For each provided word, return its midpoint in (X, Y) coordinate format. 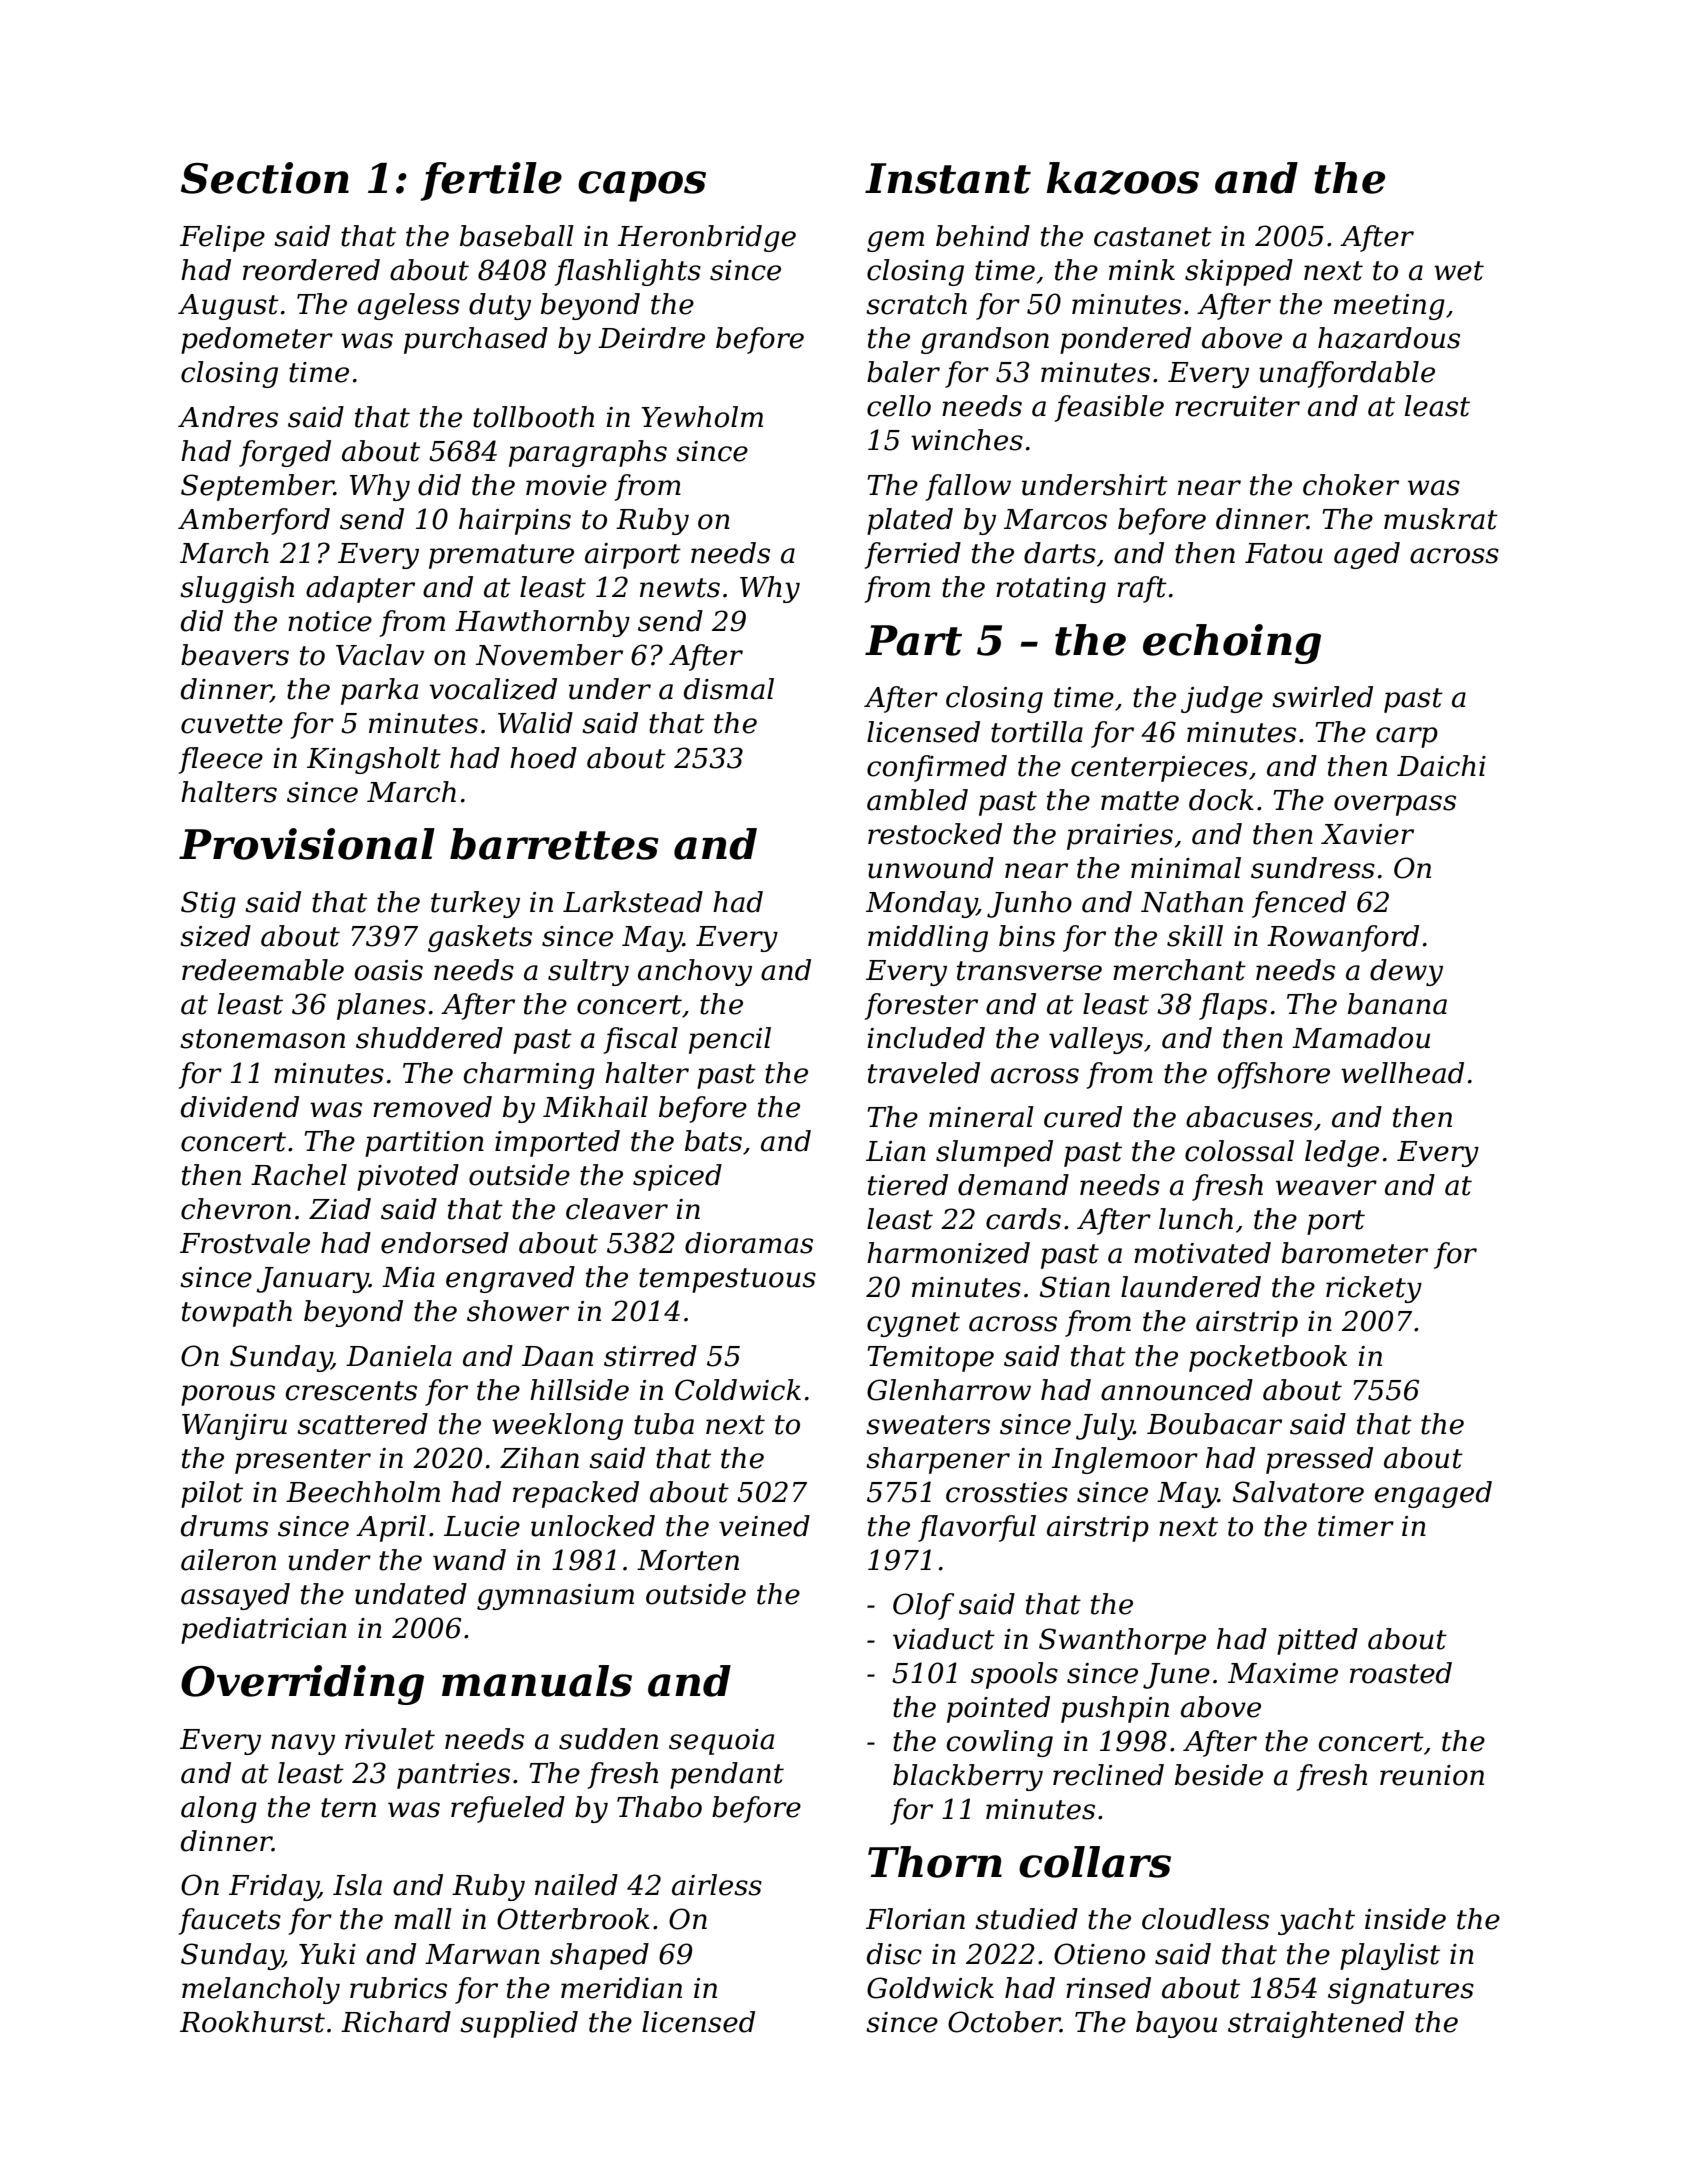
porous (228, 1395)
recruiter (1237, 406)
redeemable (263, 970)
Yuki (327, 1954)
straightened (1316, 2024)
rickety (1374, 1289)
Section (265, 178)
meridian (621, 1988)
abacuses (1249, 1117)
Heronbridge (707, 238)
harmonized (948, 1253)
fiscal (640, 1040)
